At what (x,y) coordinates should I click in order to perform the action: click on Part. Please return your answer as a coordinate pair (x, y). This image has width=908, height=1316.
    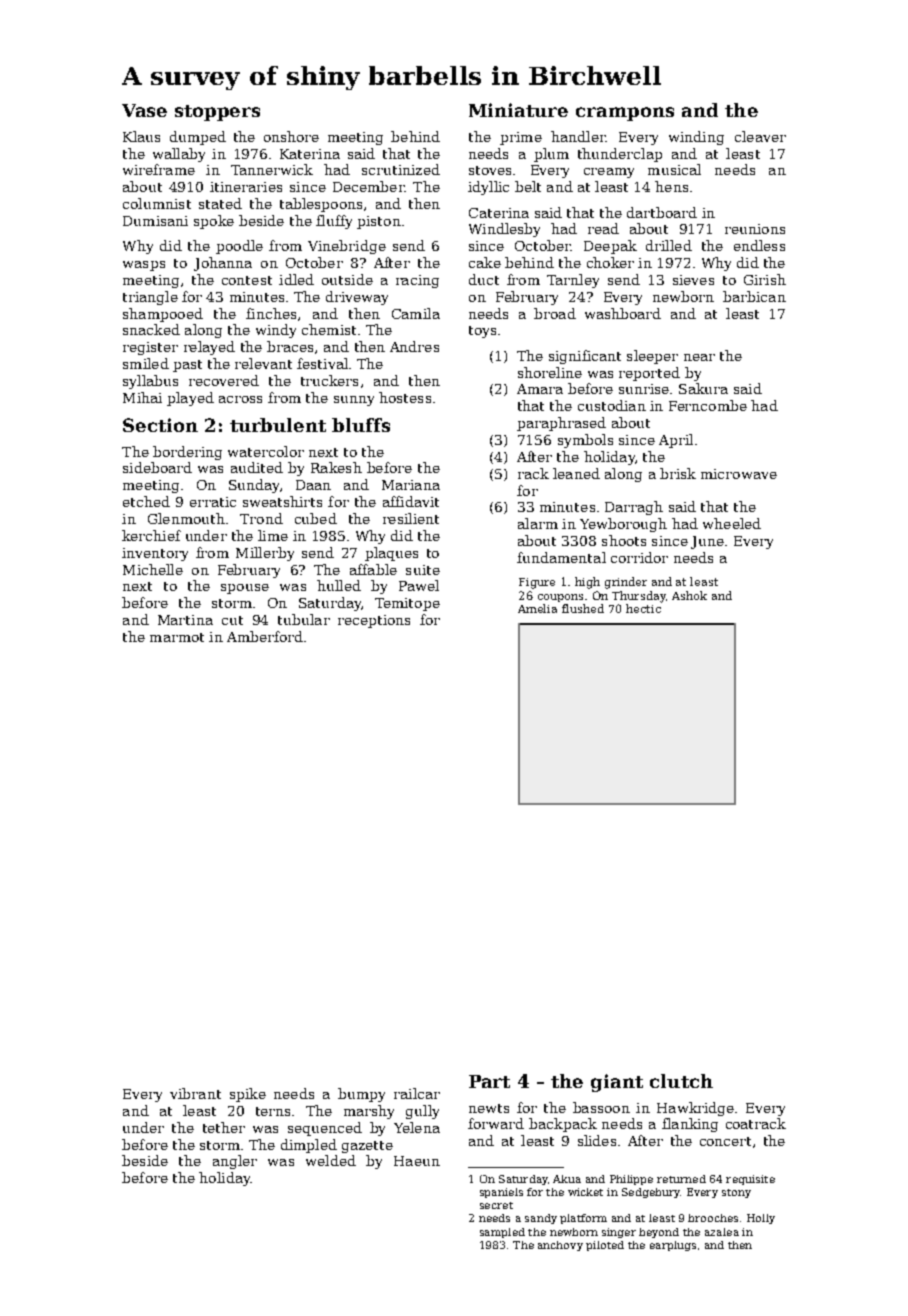
    Looking at the image, I should click on (489, 1081).
